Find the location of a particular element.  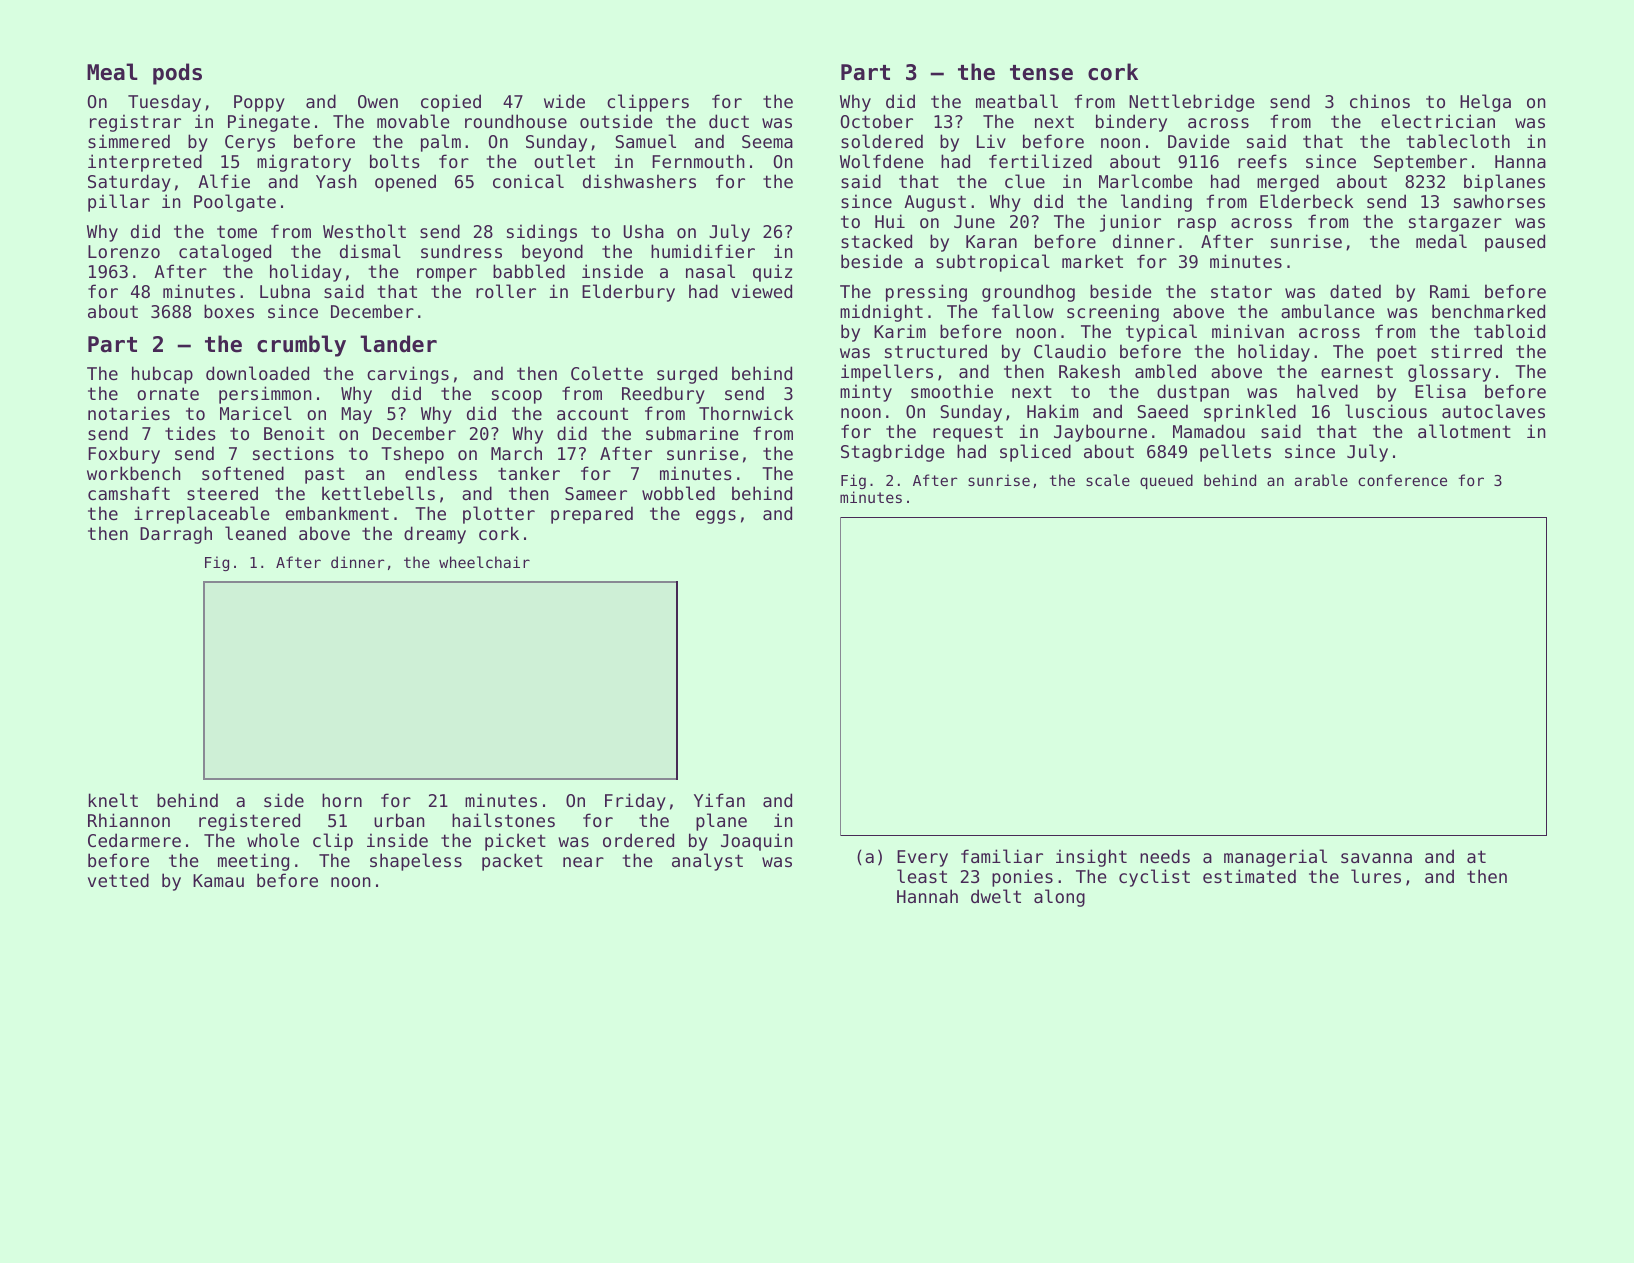

Saturday is located at coordinates (129, 183).
